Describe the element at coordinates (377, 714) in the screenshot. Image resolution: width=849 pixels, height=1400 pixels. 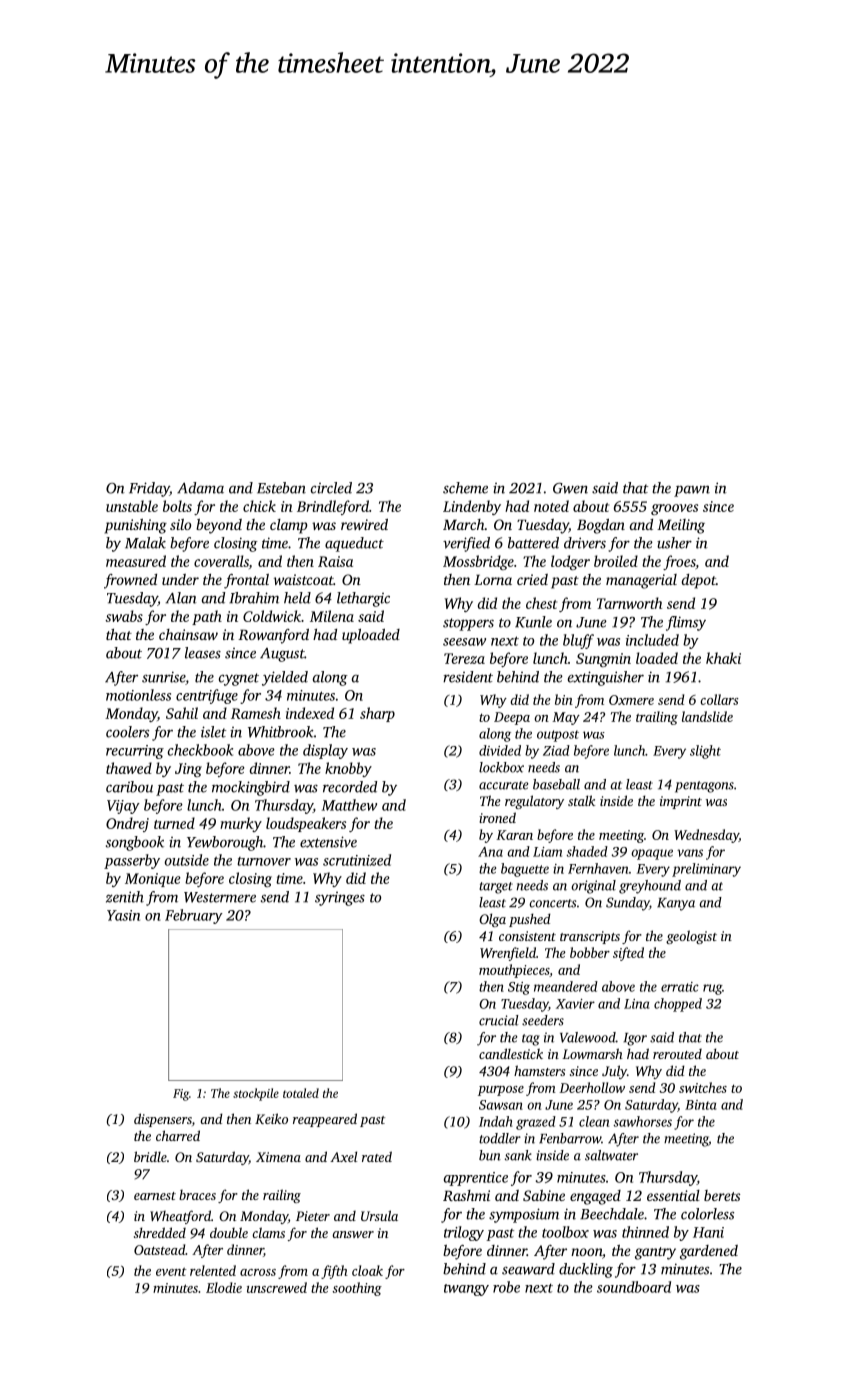
I see `sharp` at that location.
